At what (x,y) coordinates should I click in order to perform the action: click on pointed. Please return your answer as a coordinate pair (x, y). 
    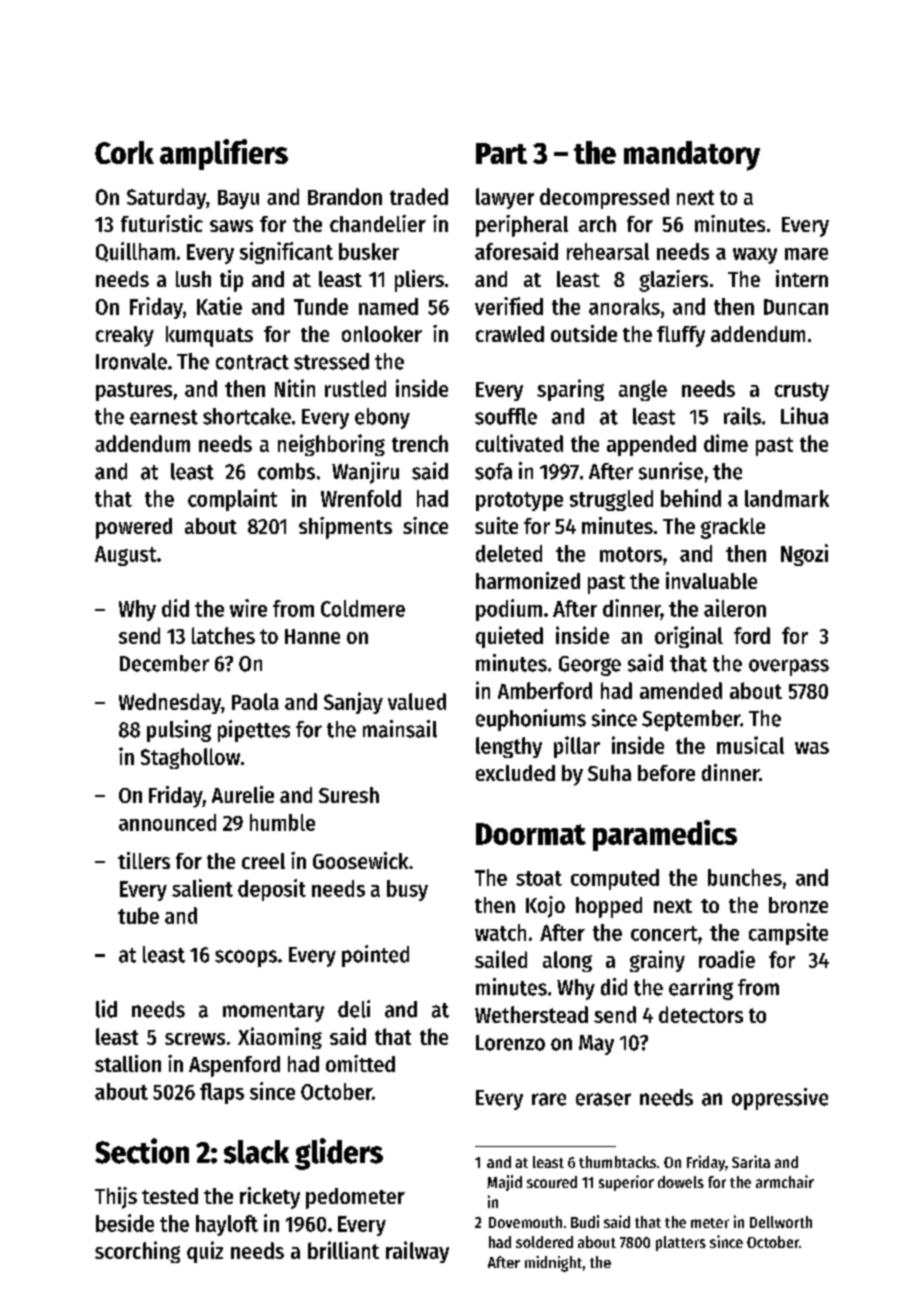
    Looking at the image, I should click on (375, 956).
